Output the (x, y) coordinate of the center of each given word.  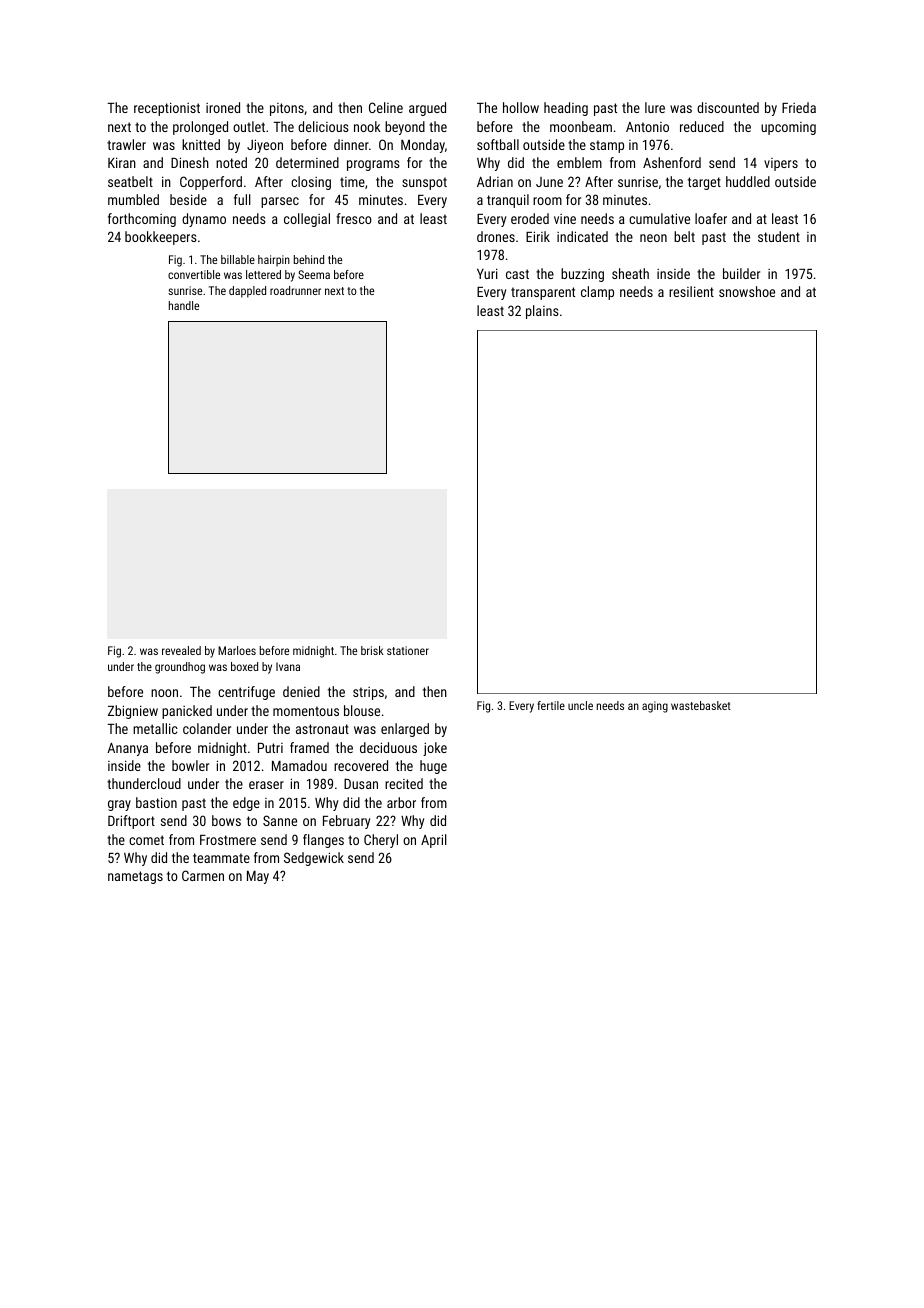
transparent (543, 293)
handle (184, 305)
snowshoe (747, 291)
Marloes (237, 650)
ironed (223, 107)
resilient (691, 291)
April (434, 841)
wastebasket (701, 705)
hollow (521, 107)
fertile (551, 705)
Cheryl (381, 841)
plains (542, 312)
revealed (181, 650)
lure (655, 107)
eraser (266, 785)
